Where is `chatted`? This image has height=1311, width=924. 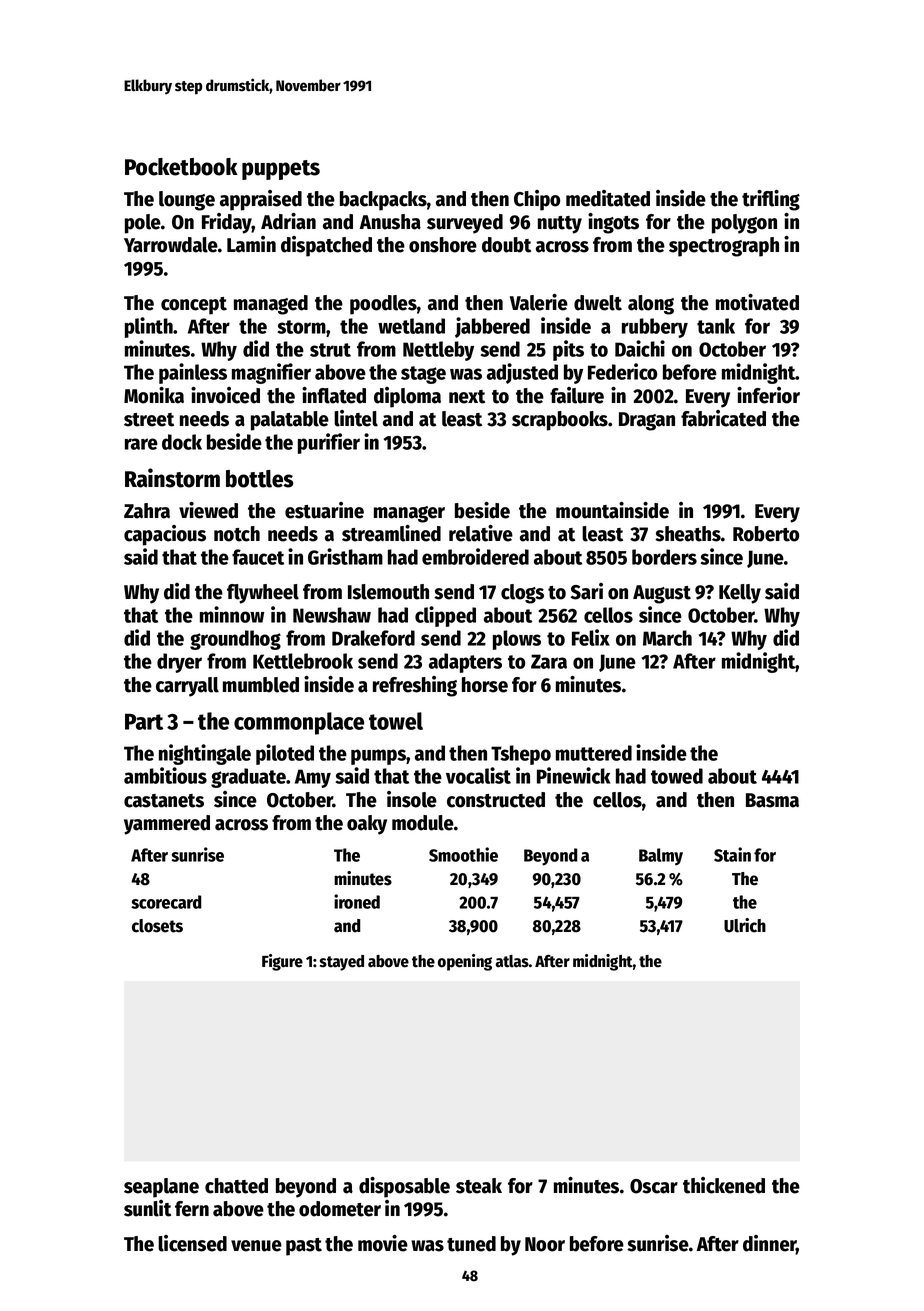
chatted is located at coordinates (236, 1186).
